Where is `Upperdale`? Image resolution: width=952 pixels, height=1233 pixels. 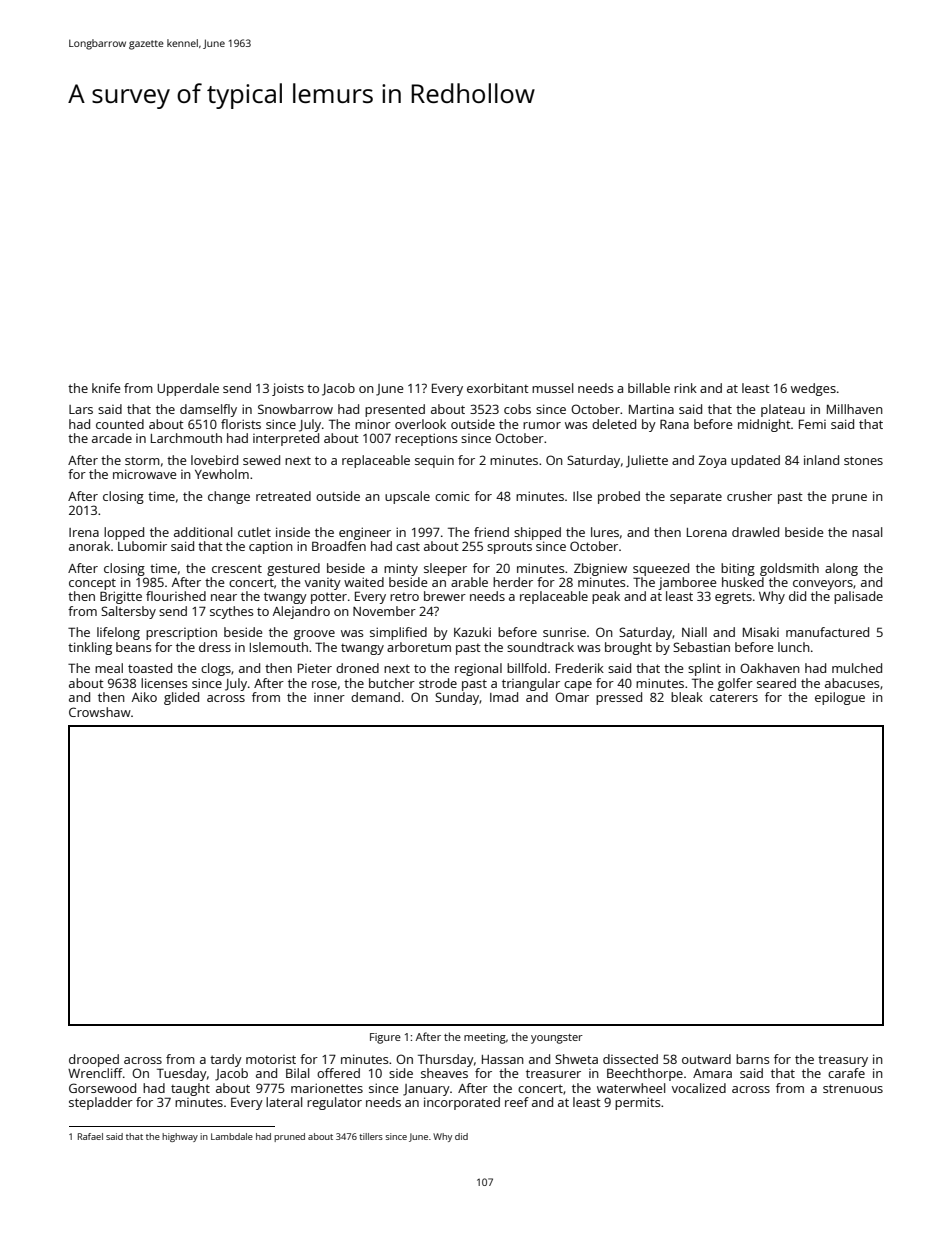 Upperdale is located at coordinates (188, 389).
